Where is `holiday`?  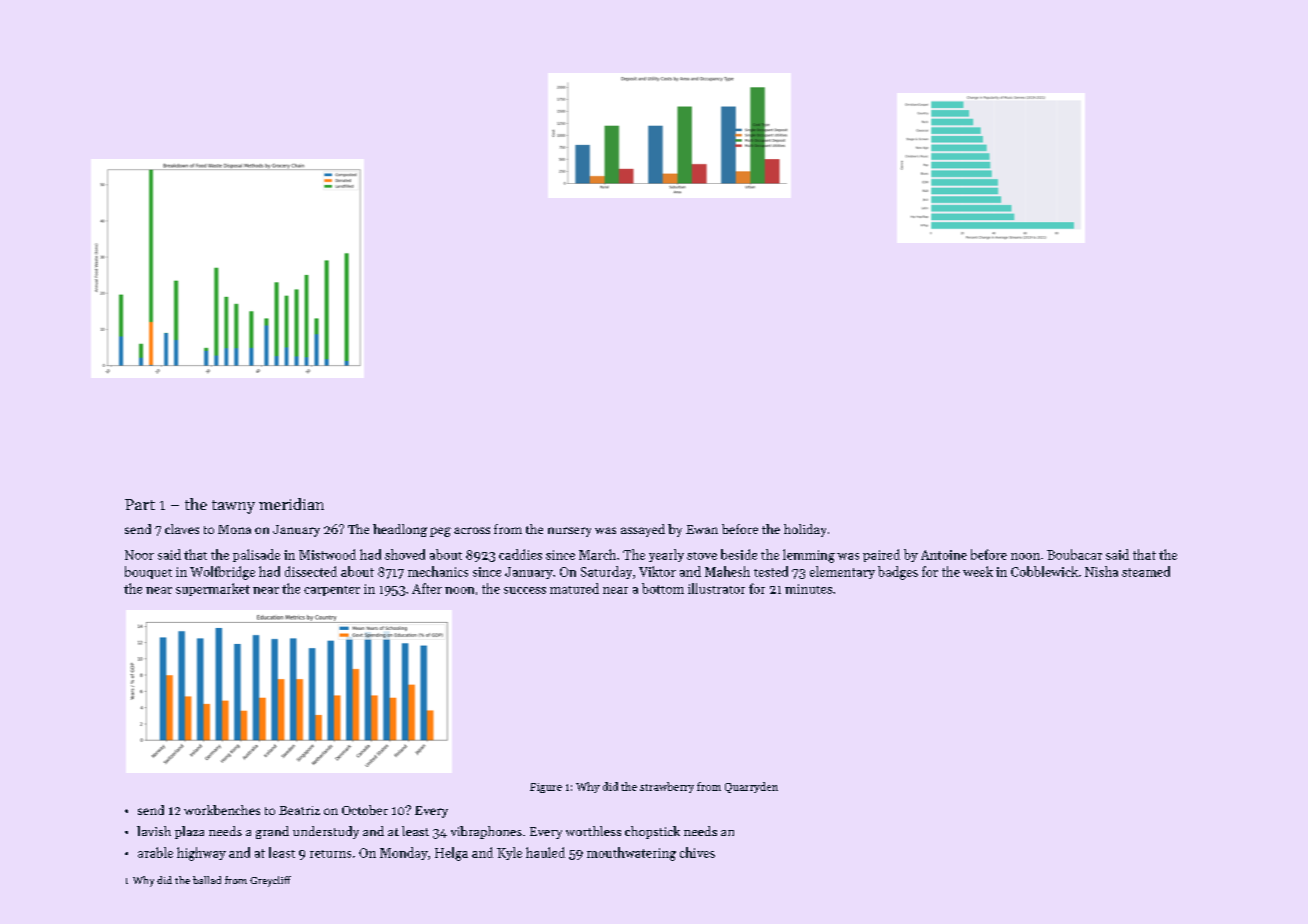 holiday is located at coordinates (805, 530).
